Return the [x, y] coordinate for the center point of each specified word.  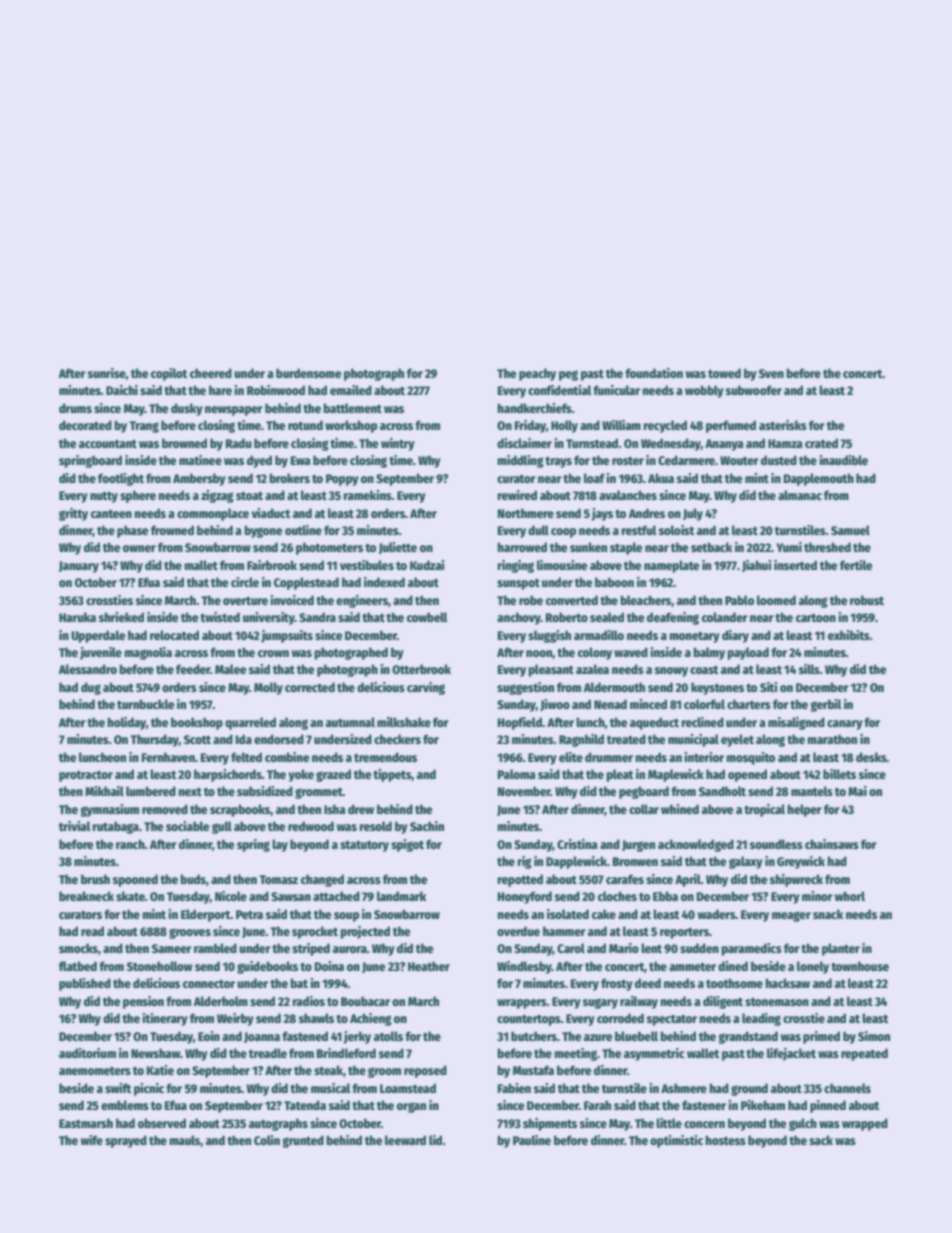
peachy [537, 374]
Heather [429, 966]
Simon [874, 1036]
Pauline [532, 1140]
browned [184, 443]
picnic [149, 1089]
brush [95, 879]
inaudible [844, 460]
